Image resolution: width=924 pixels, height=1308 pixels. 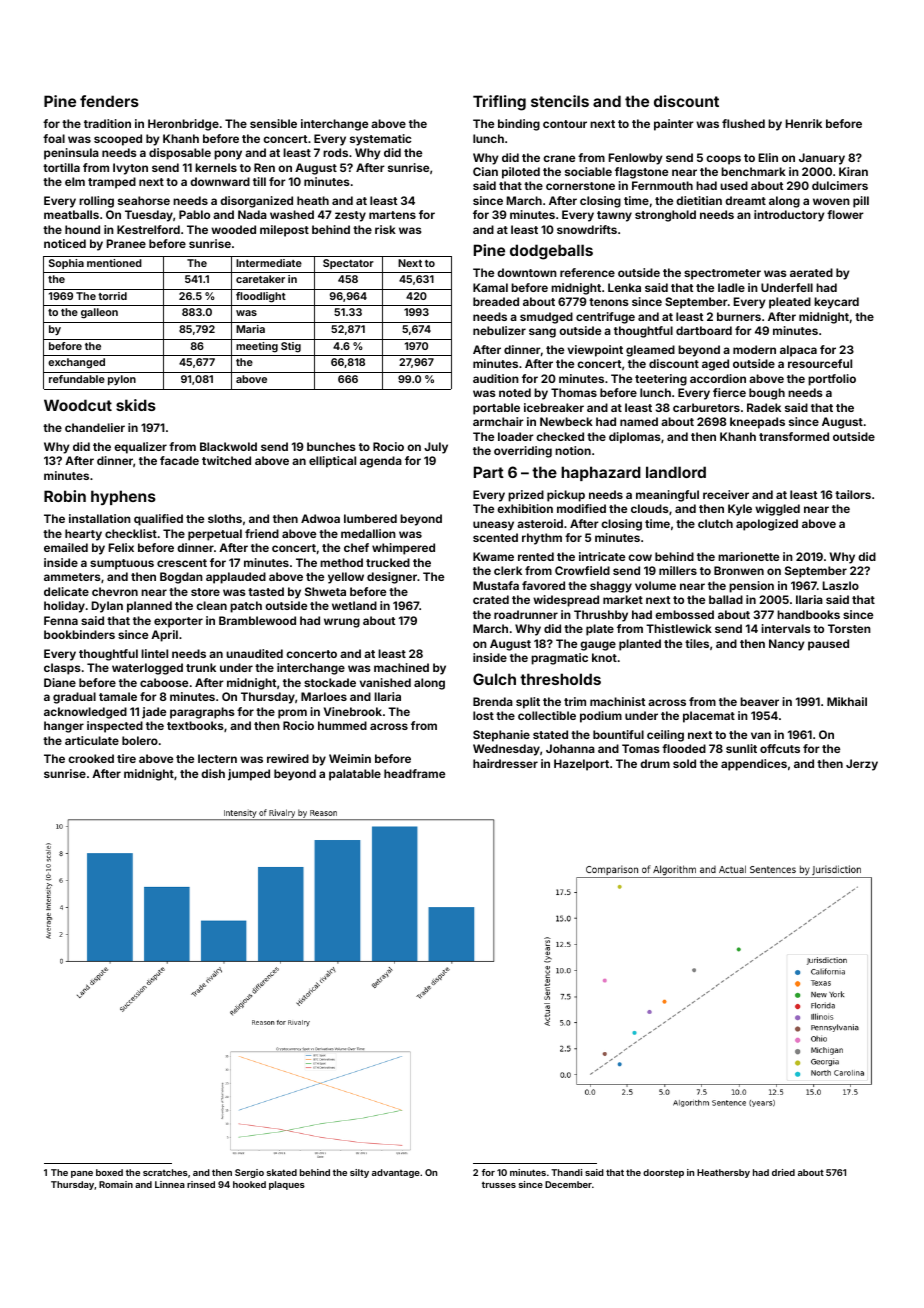 What do you see at coordinates (743, 123) in the screenshot?
I see `flushed` at bounding box center [743, 123].
